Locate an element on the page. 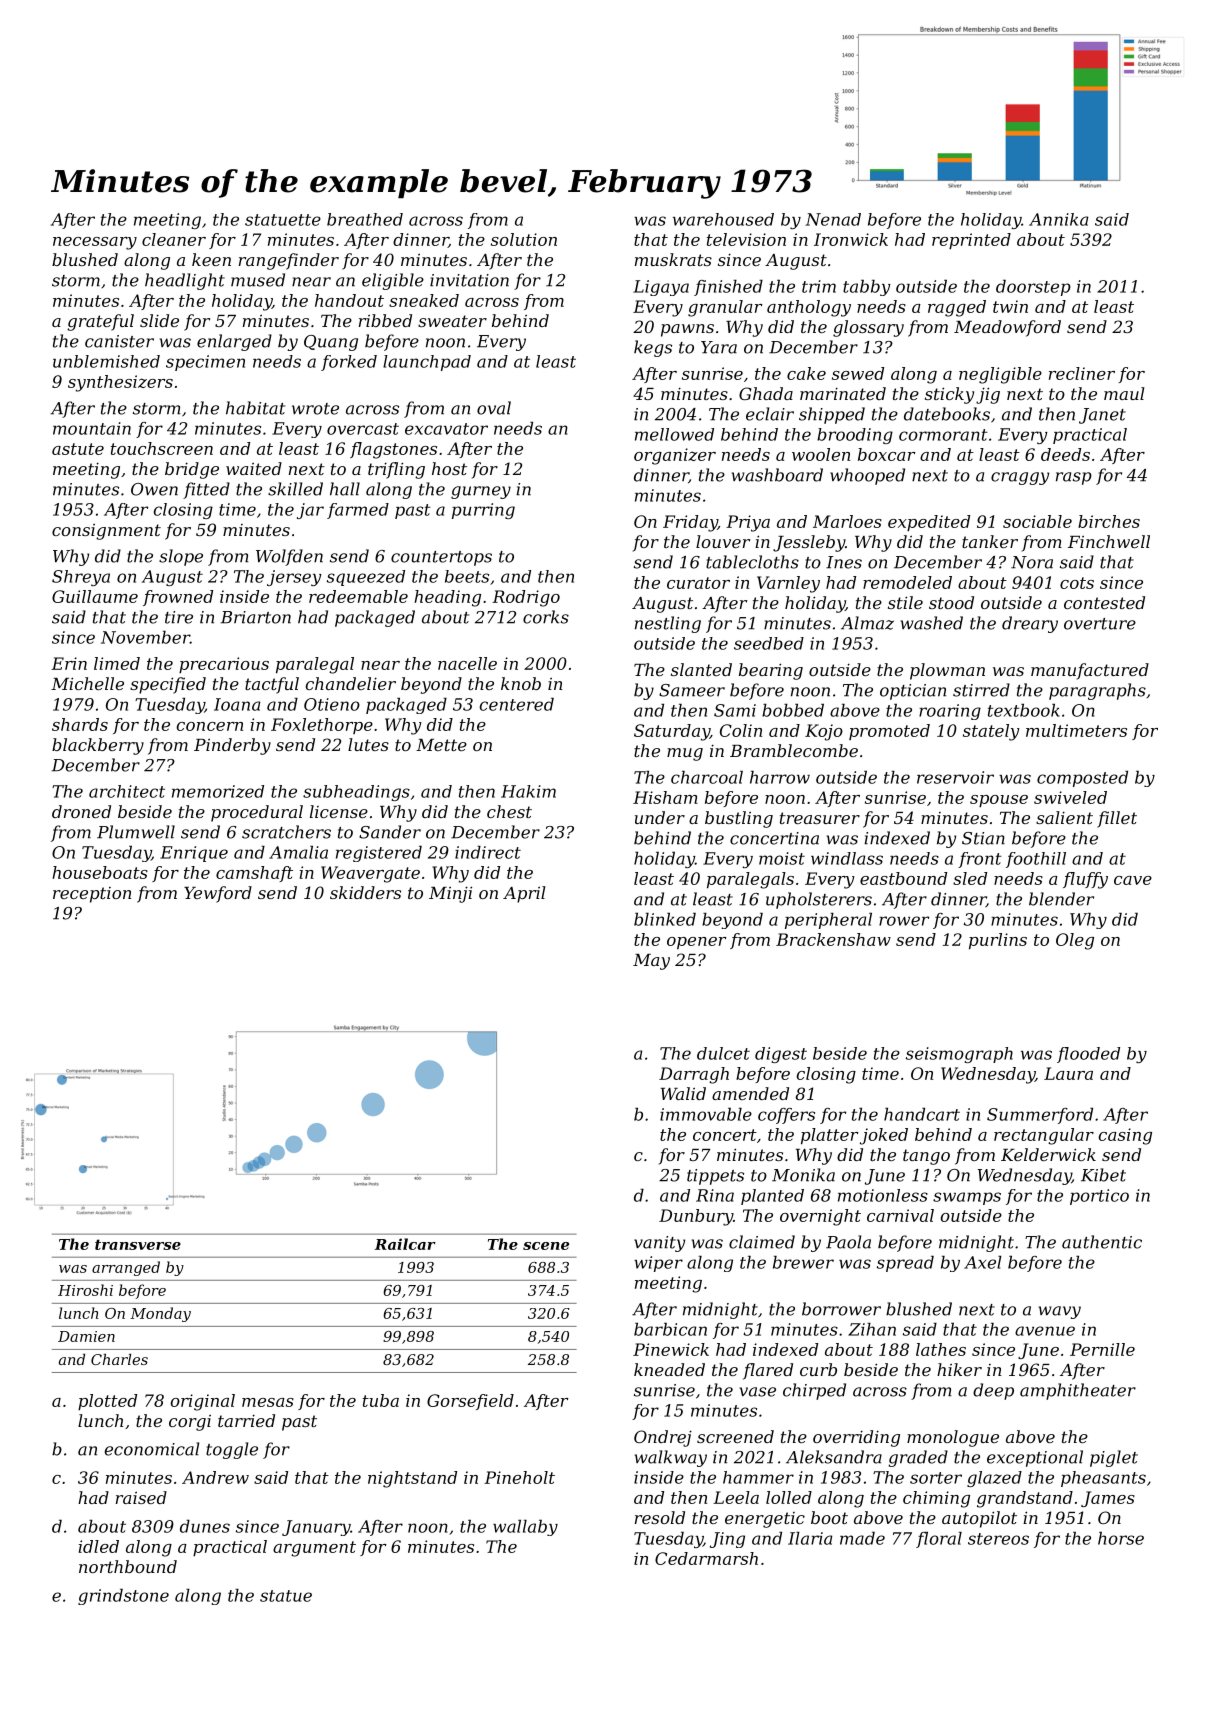  rasp is located at coordinates (1074, 478).
